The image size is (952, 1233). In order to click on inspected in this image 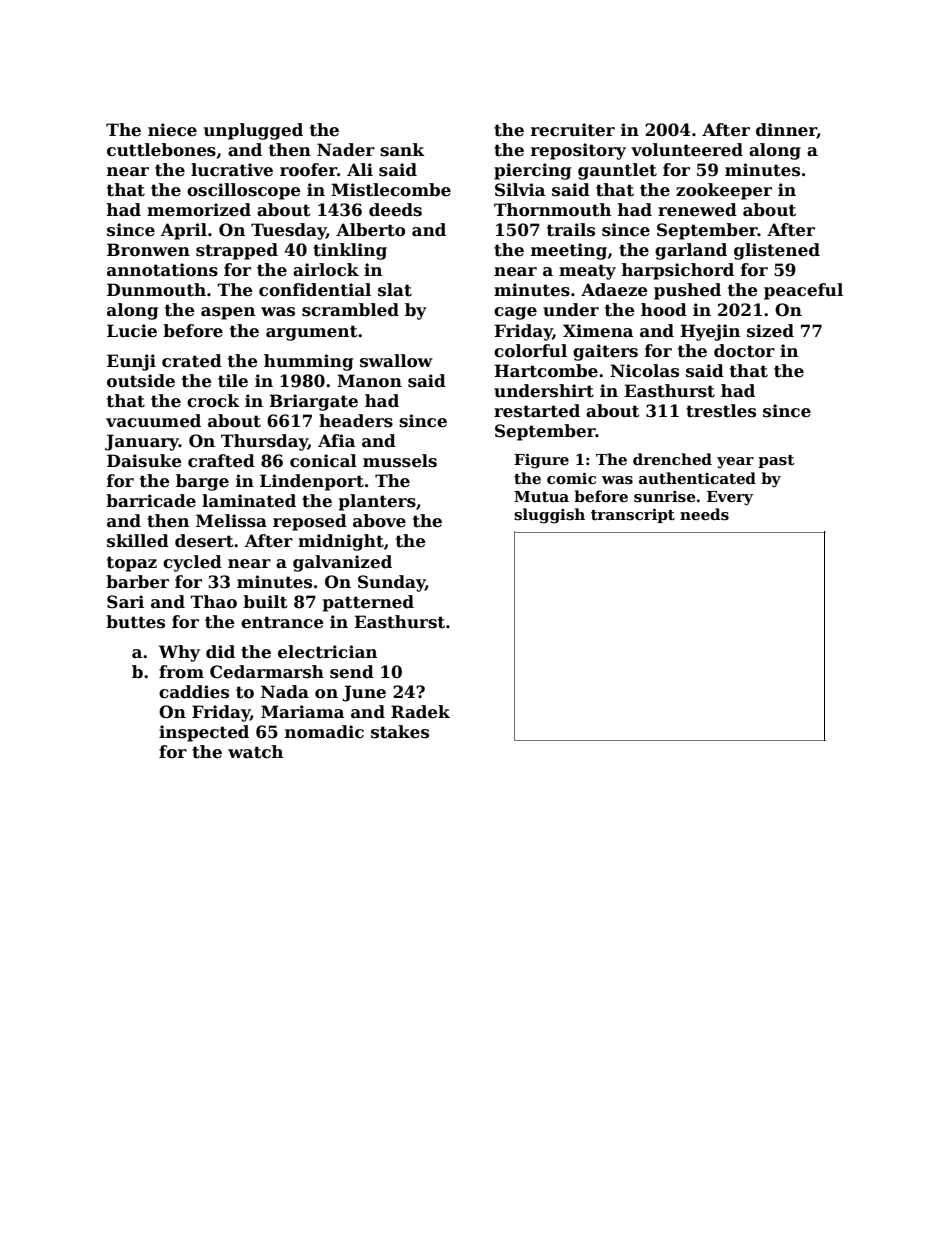, I will do `click(204, 733)`.
